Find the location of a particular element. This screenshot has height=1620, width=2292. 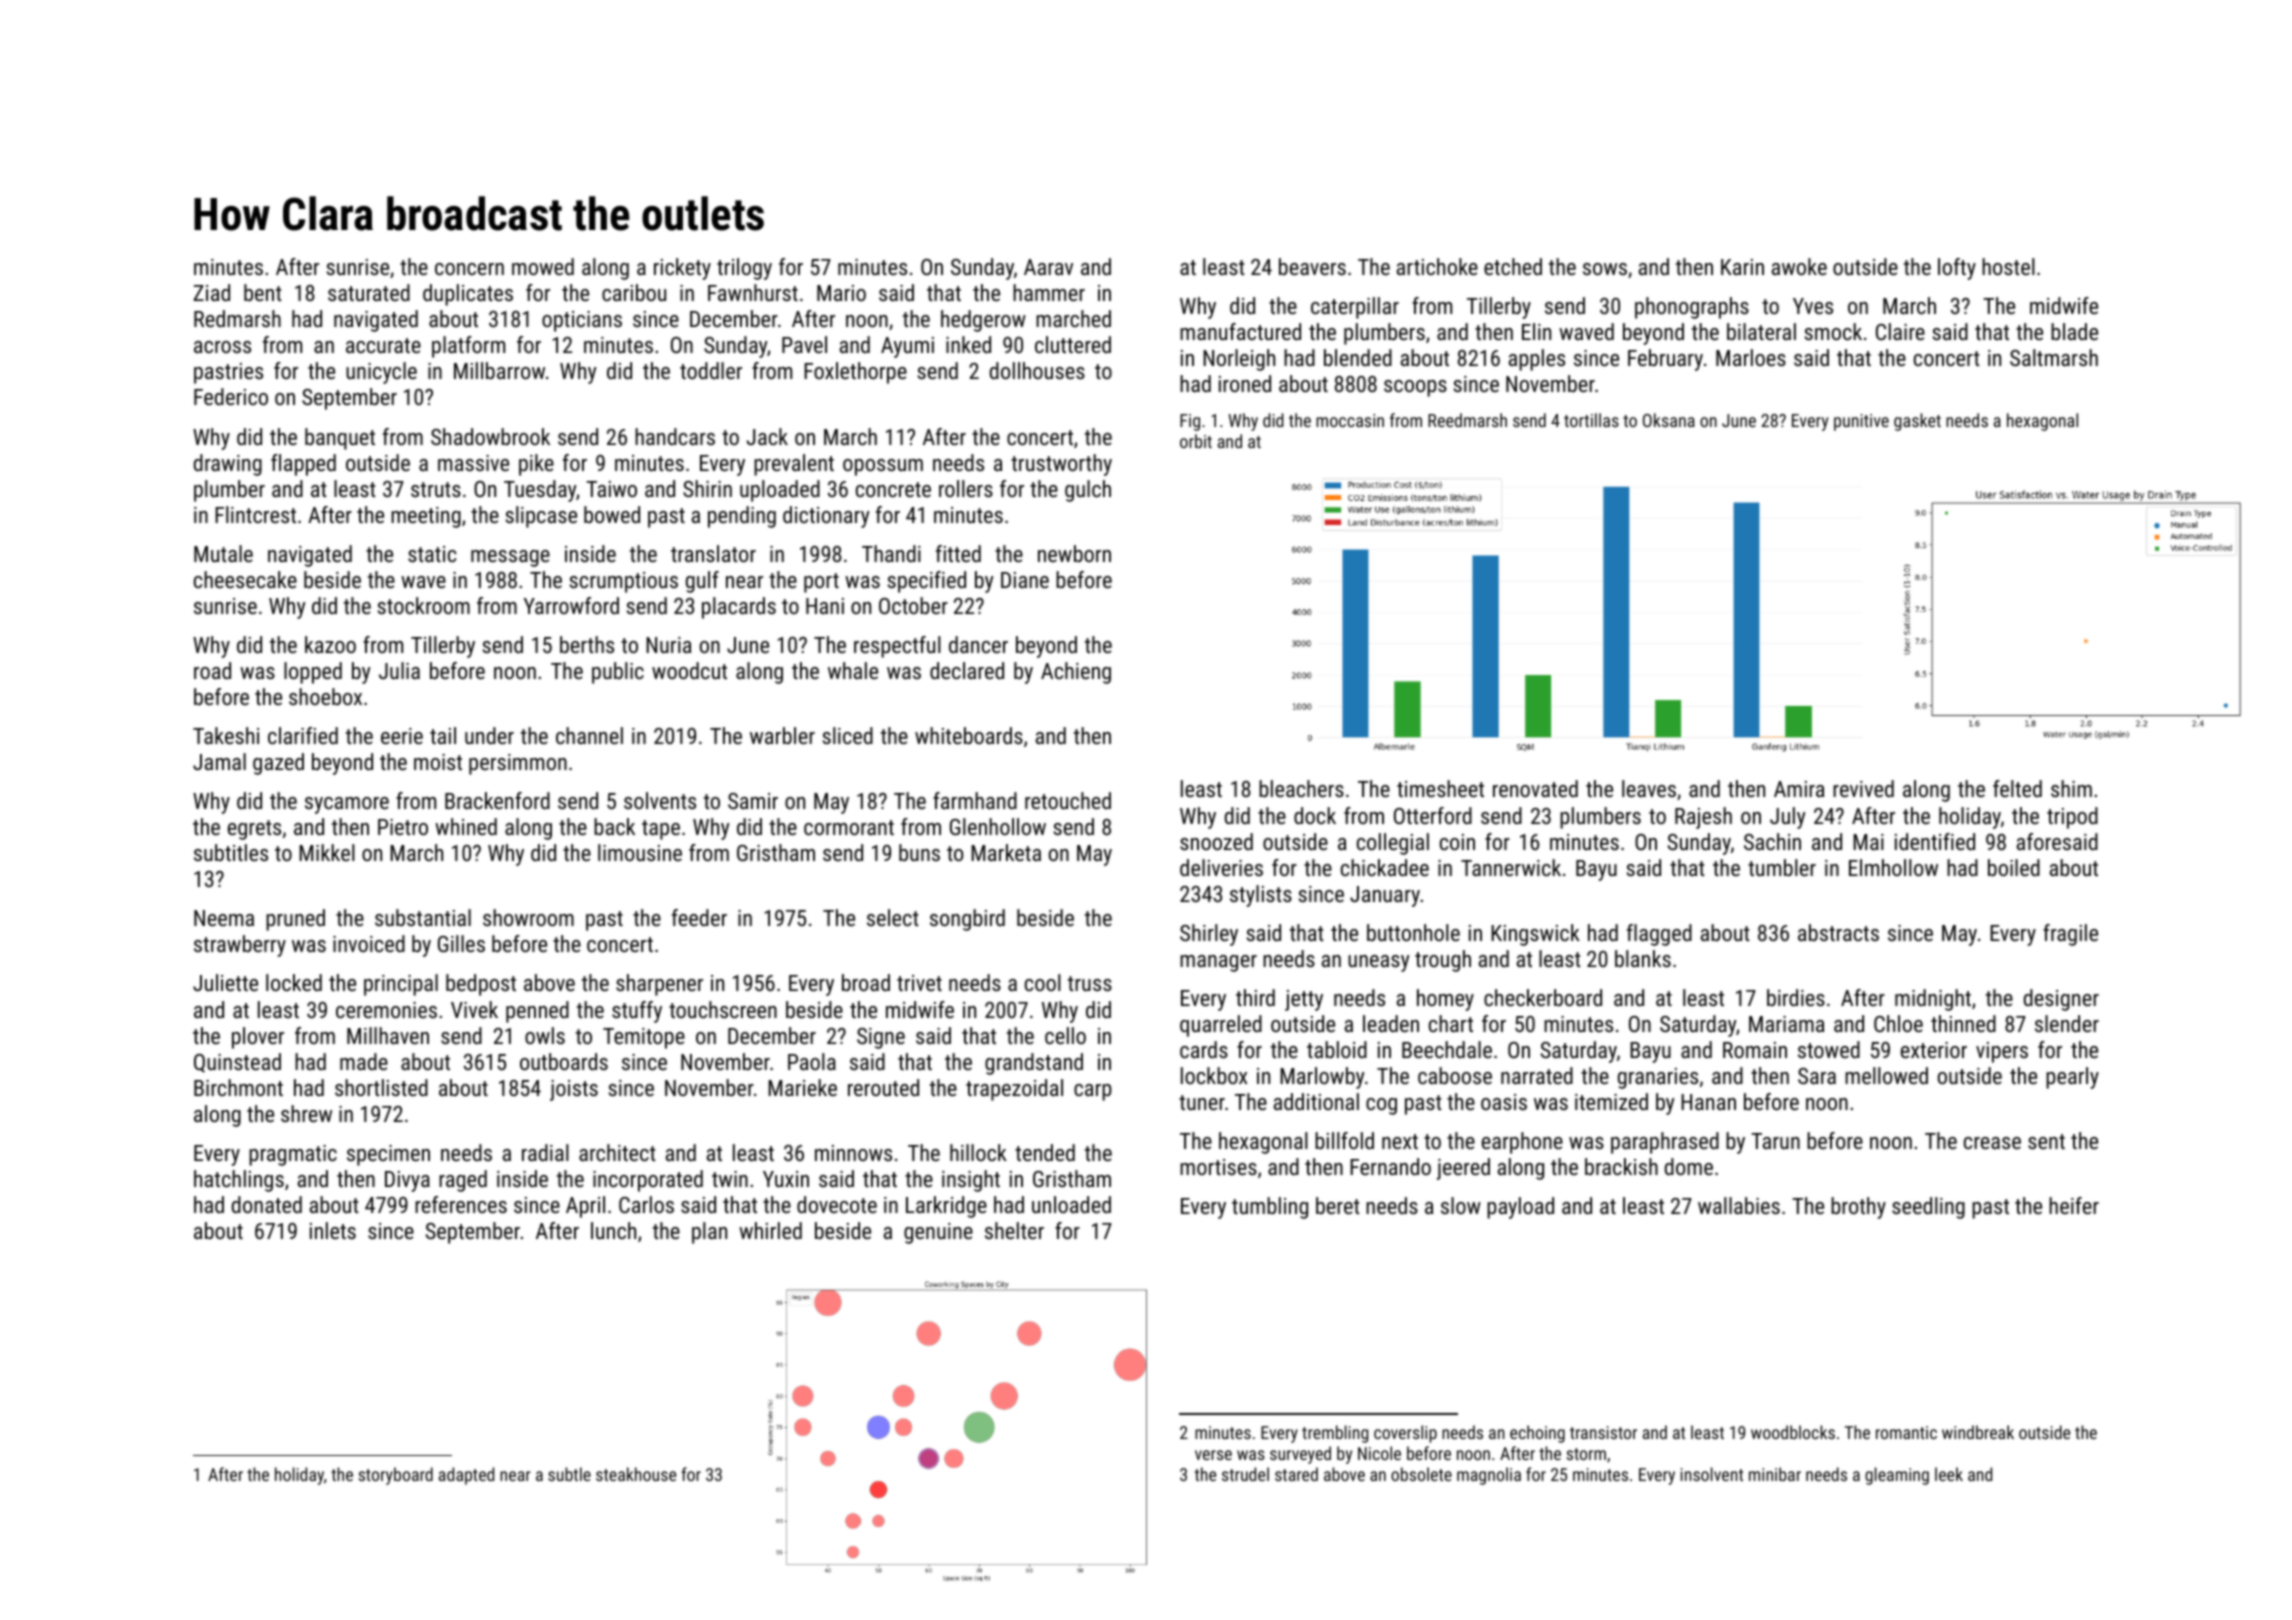

Julia is located at coordinates (399, 670).
